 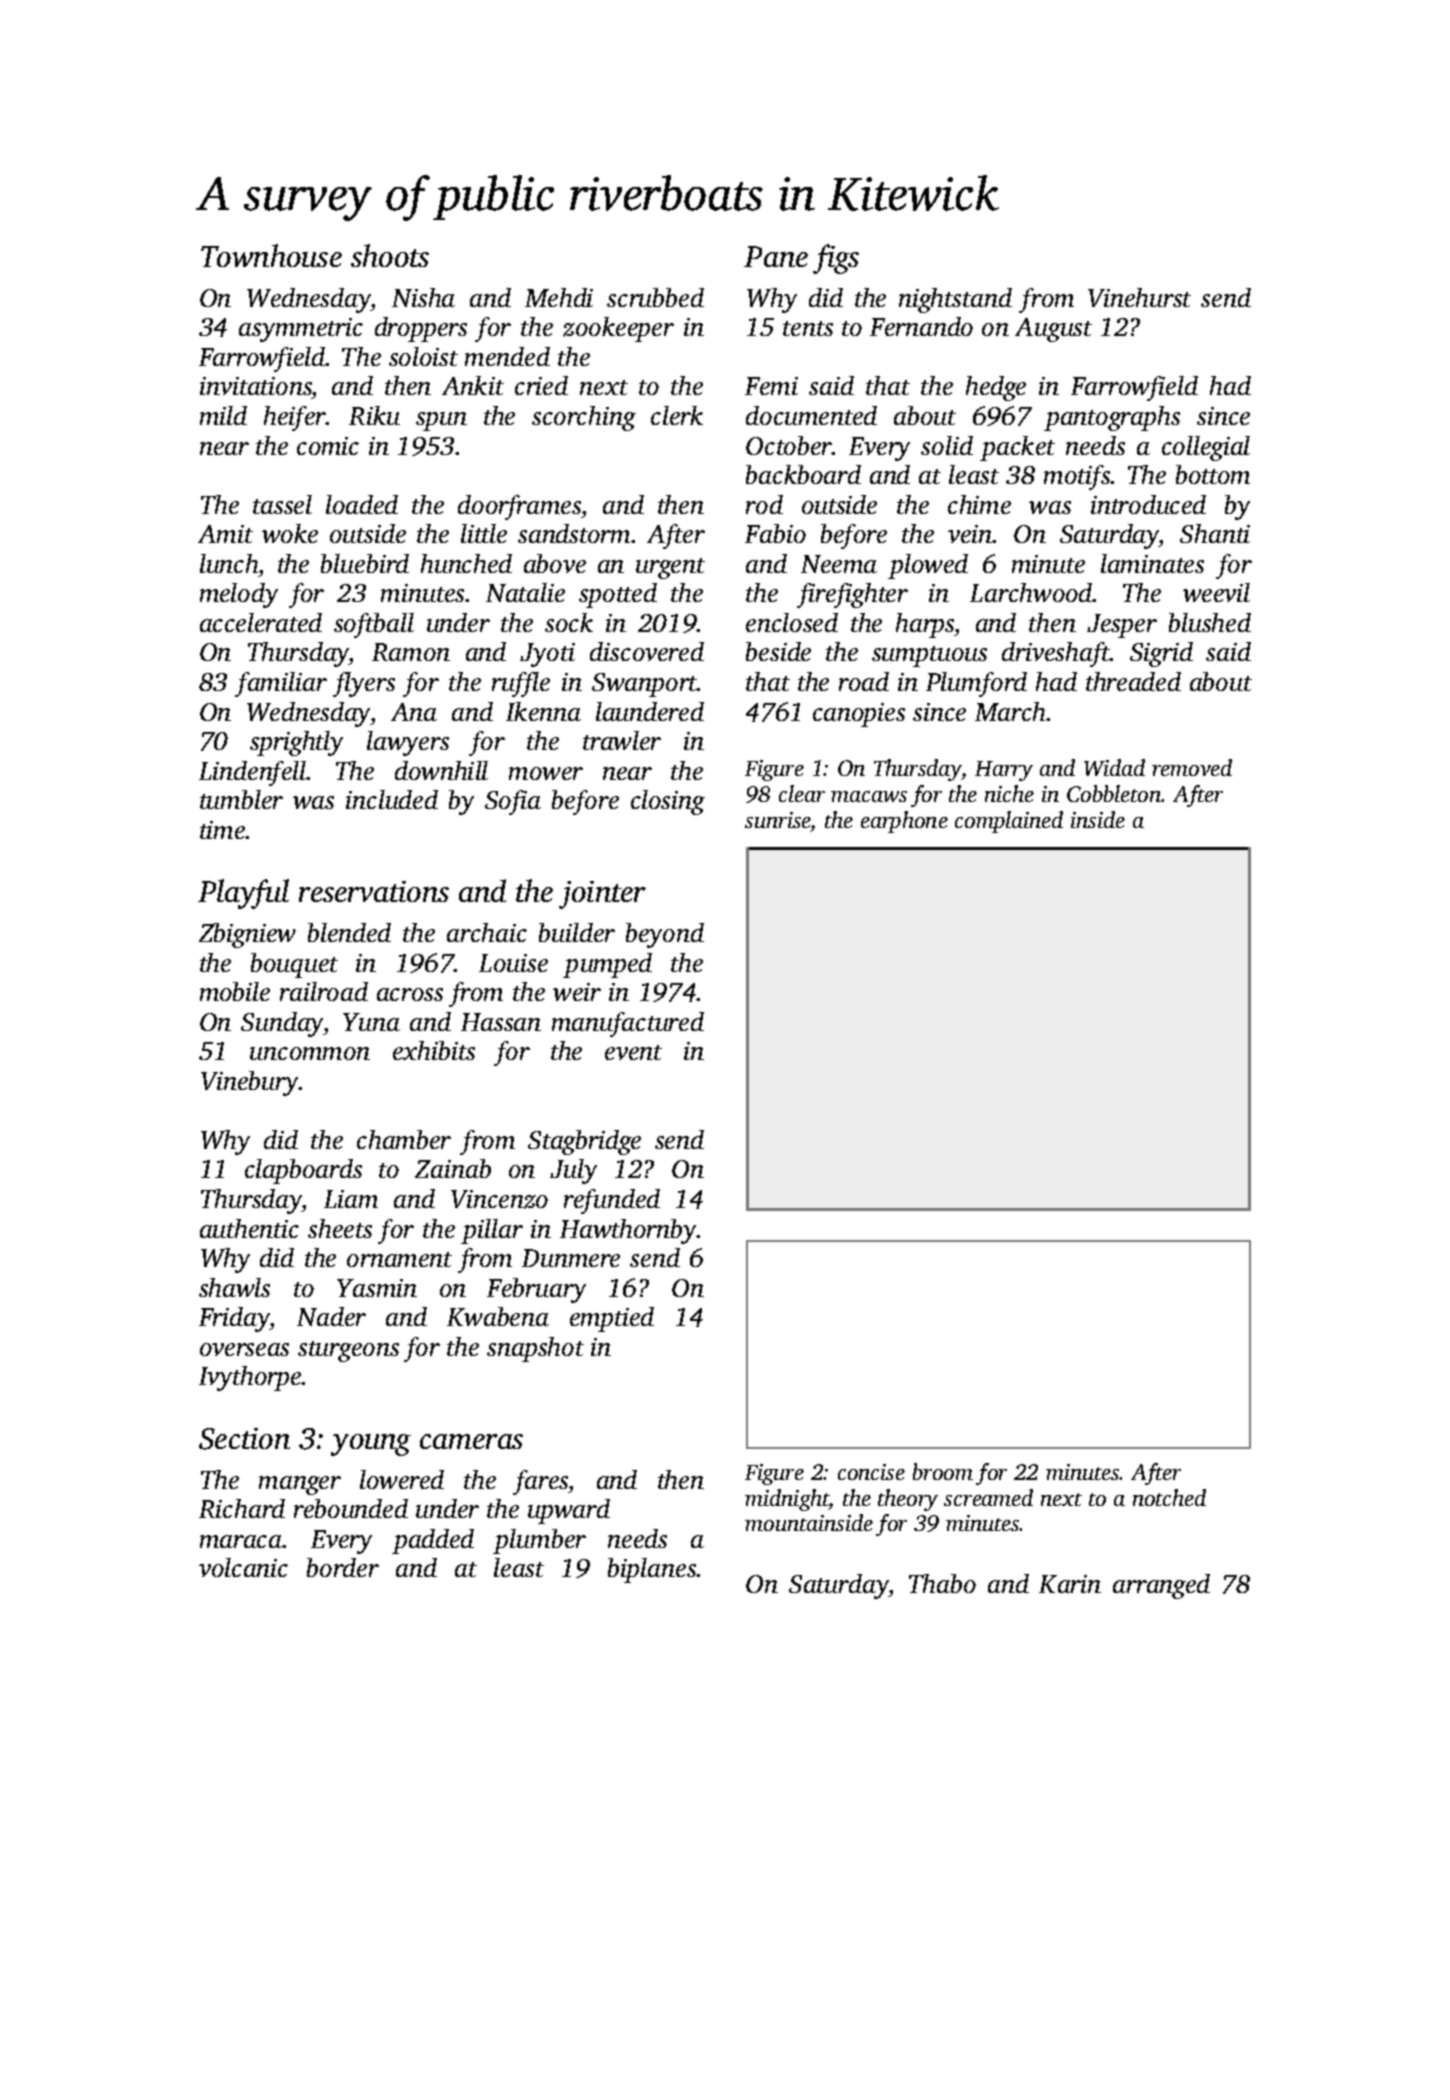 What do you see at coordinates (559, 297) in the screenshot?
I see `Mehdi` at bounding box center [559, 297].
